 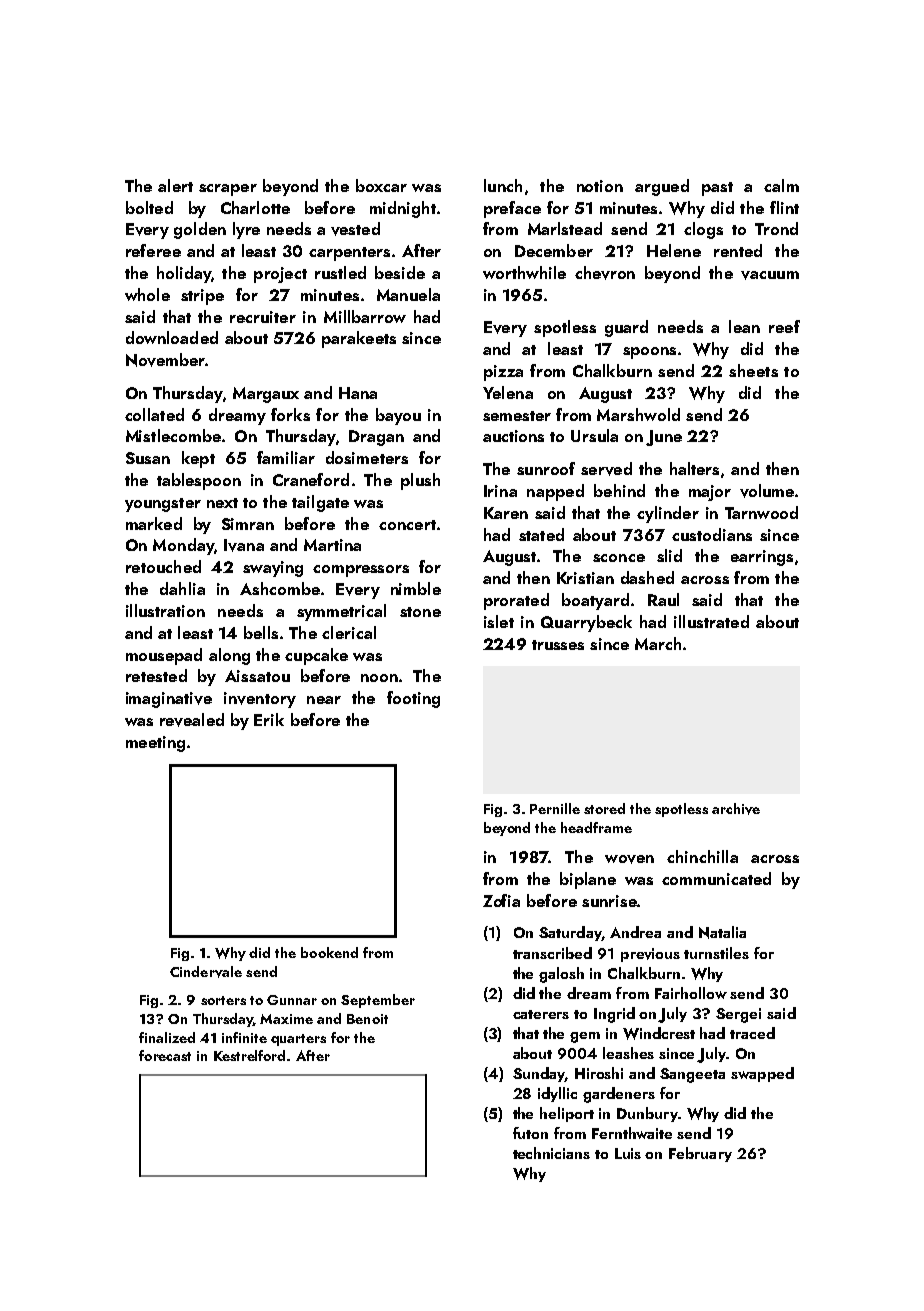 What do you see at coordinates (155, 744) in the screenshot?
I see `meeting` at bounding box center [155, 744].
